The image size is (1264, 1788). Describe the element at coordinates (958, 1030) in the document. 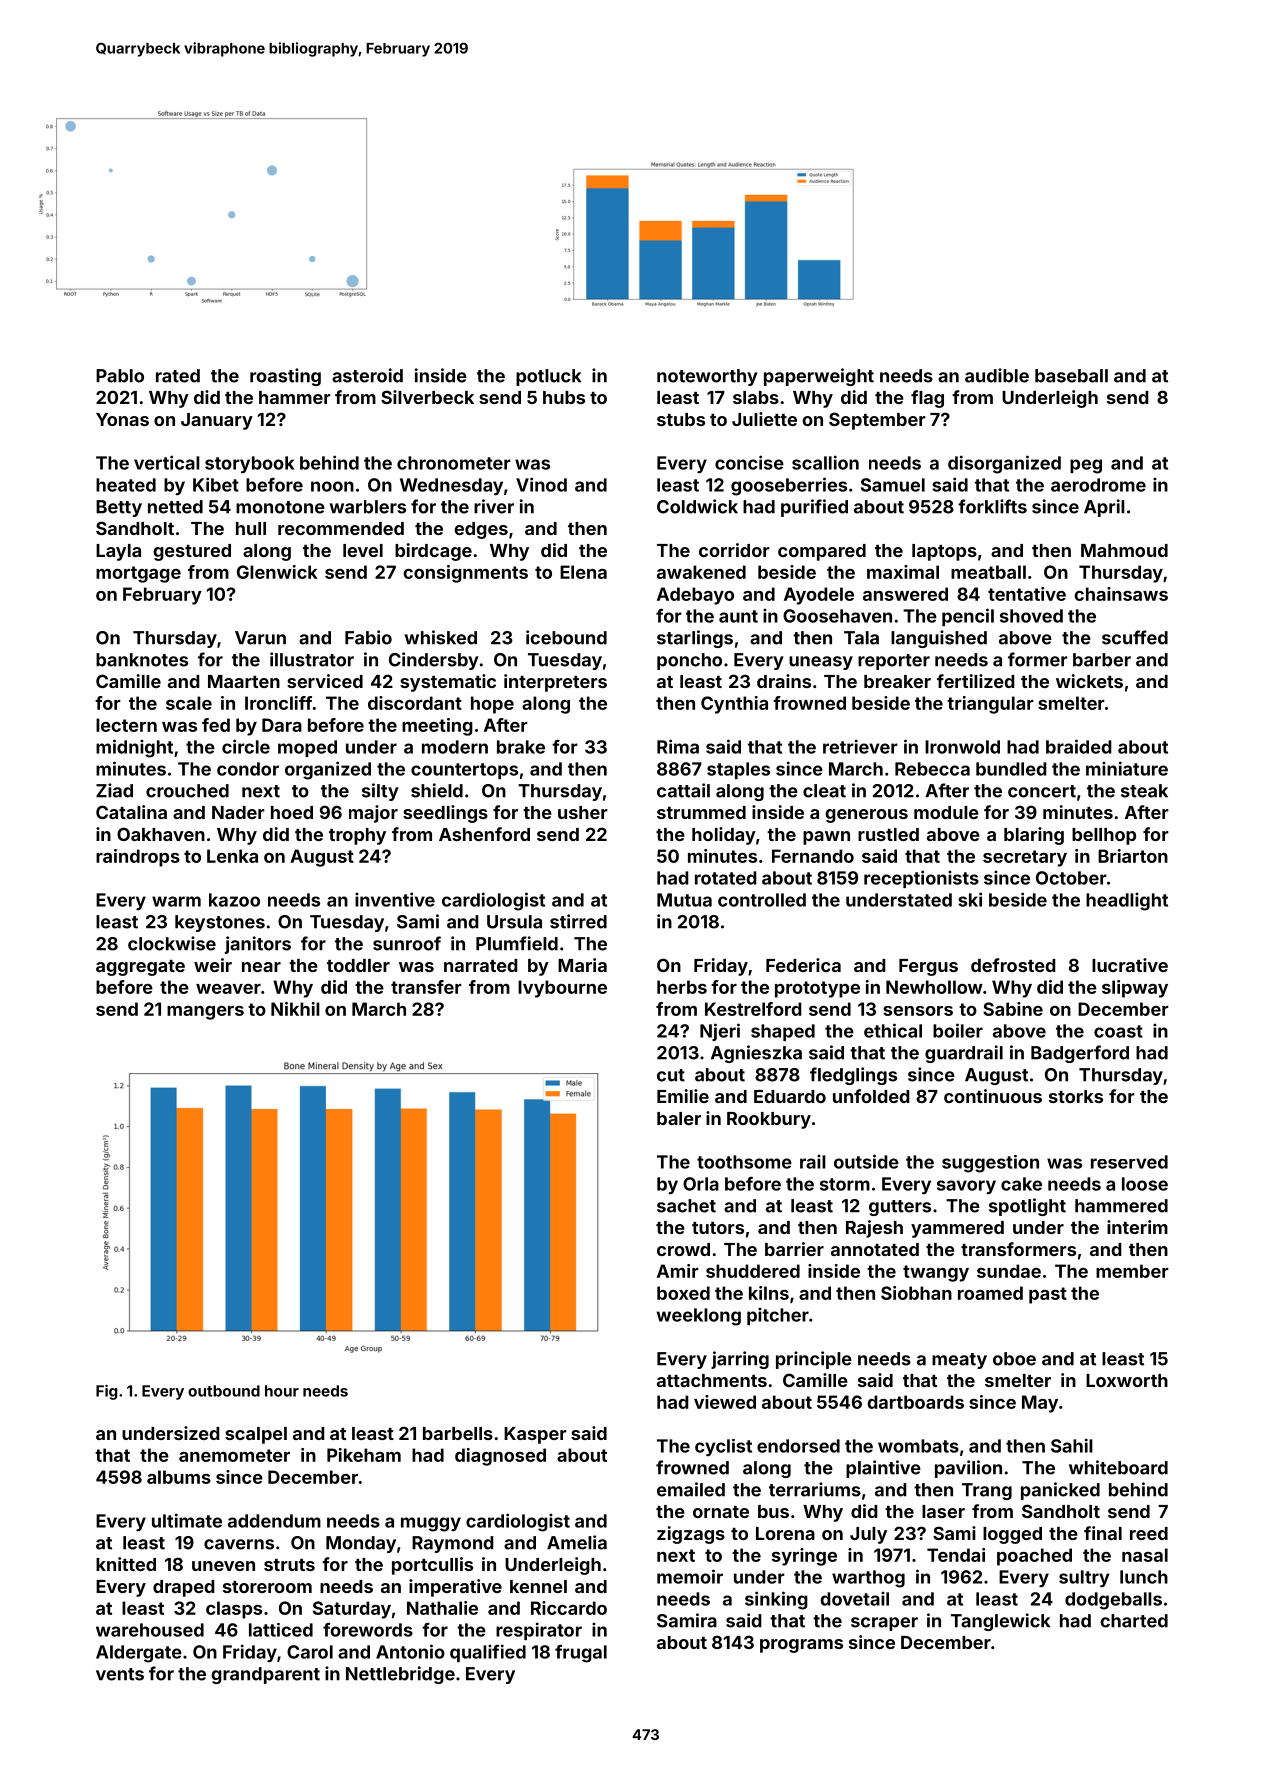

I see `boiler` at that location.
